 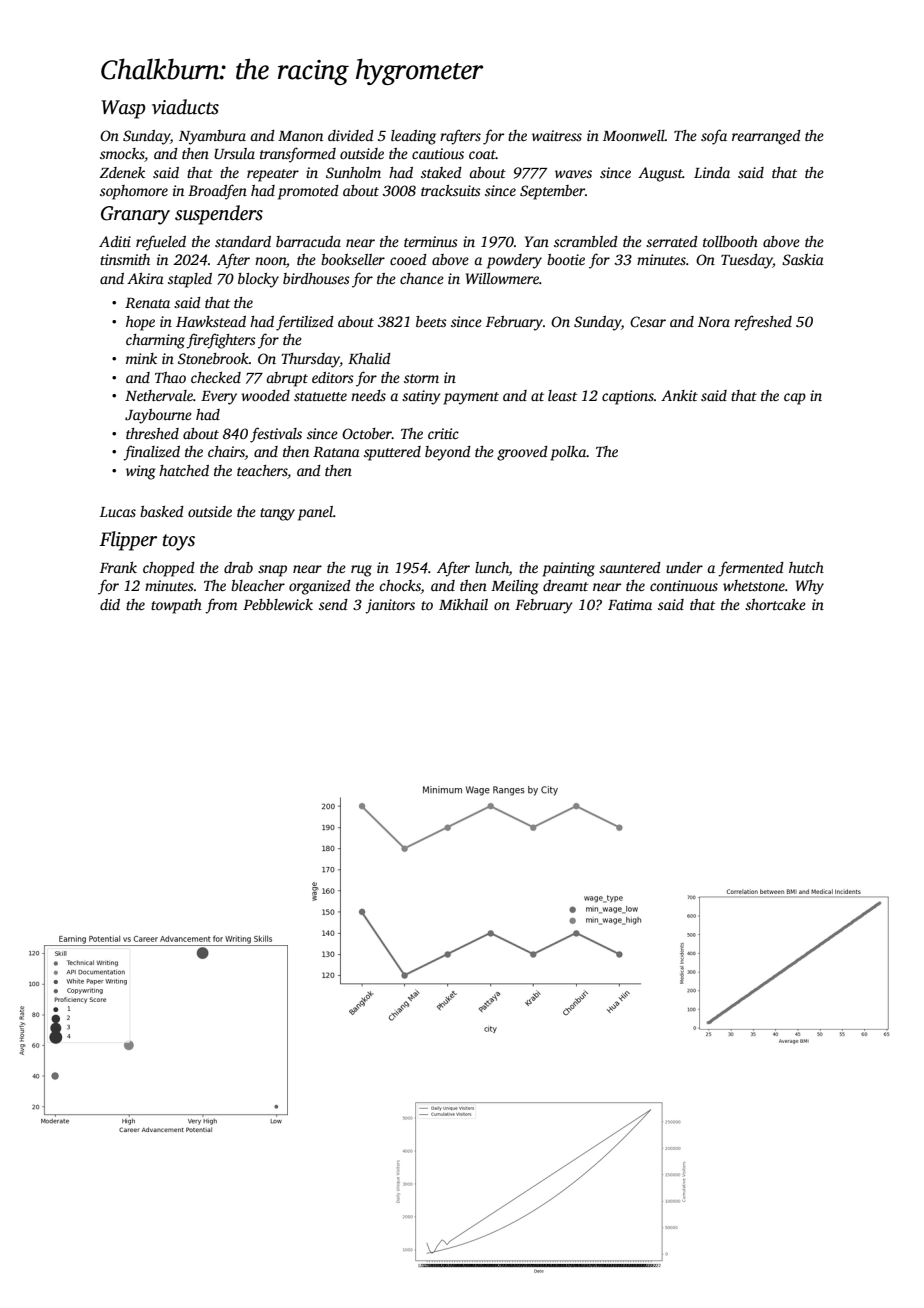 I want to click on beets, so click(x=431, y=321).
